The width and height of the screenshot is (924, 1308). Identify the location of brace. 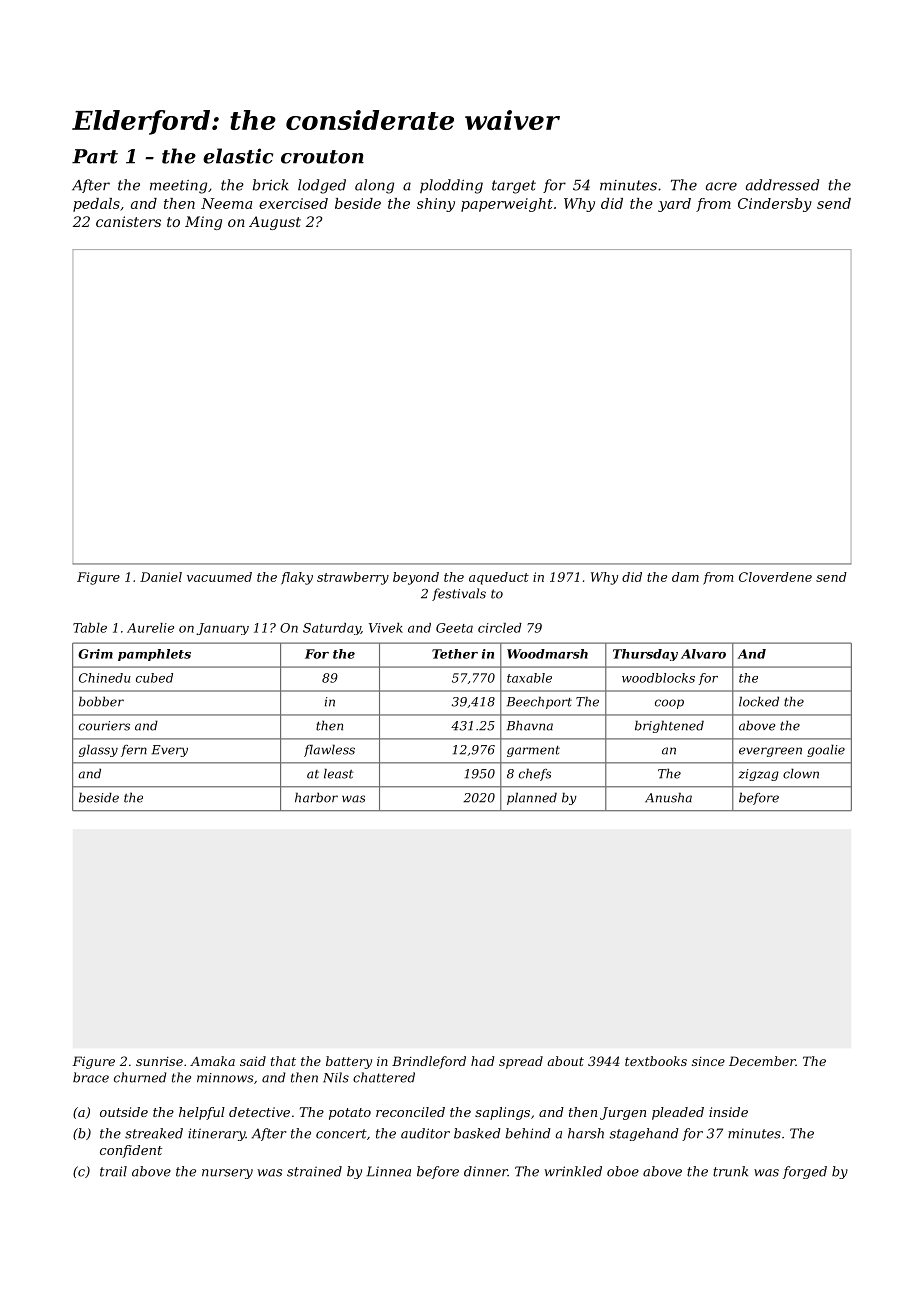
(91, 1077).
